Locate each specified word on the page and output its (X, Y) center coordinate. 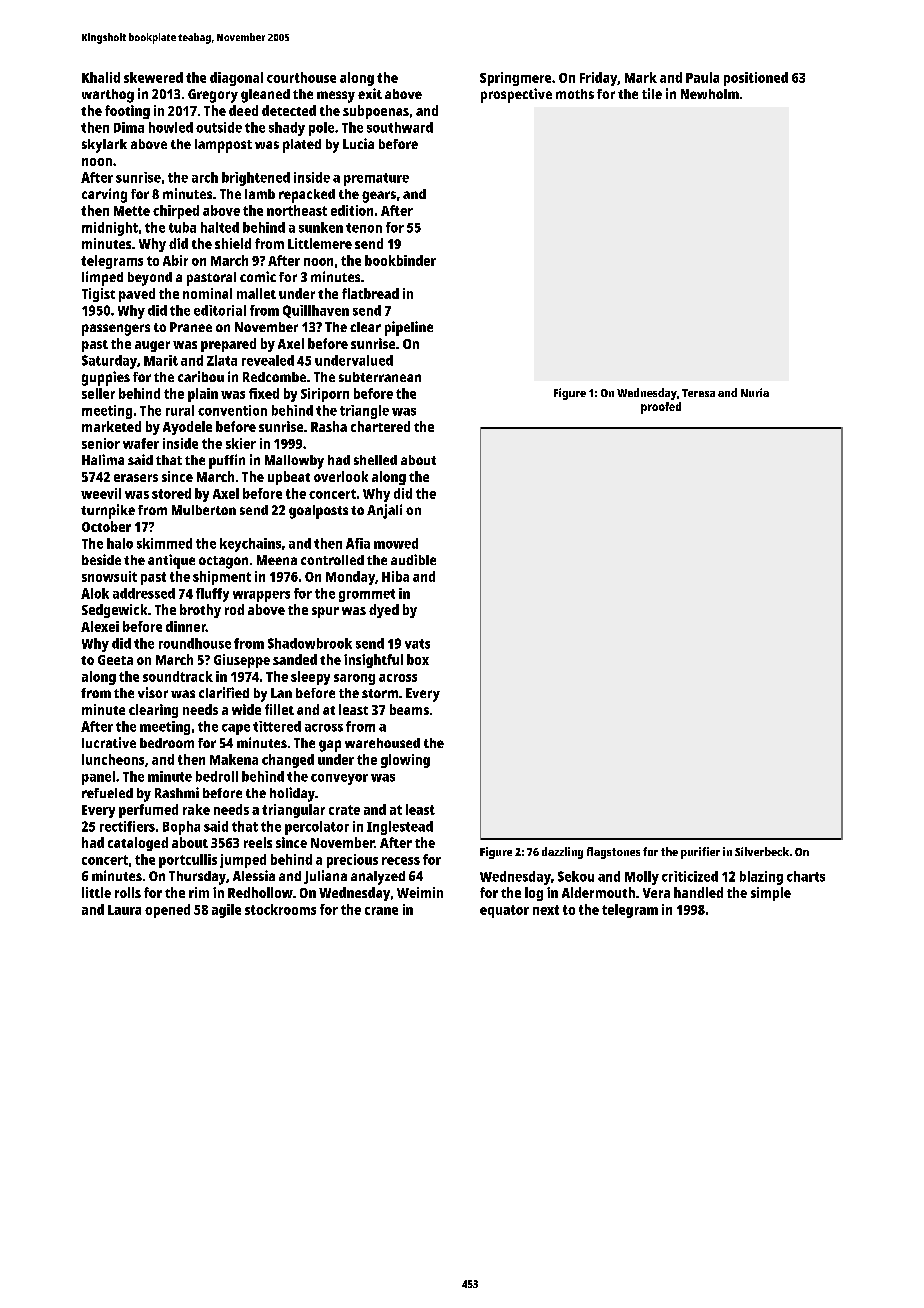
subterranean (380, 377)
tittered (277, 726)
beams (409, 709)
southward (400, 127)
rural (180, 410)
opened (167, 911)
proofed (661, 408)
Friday (598, 79)
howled (171, 127)
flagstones (613, 853)
